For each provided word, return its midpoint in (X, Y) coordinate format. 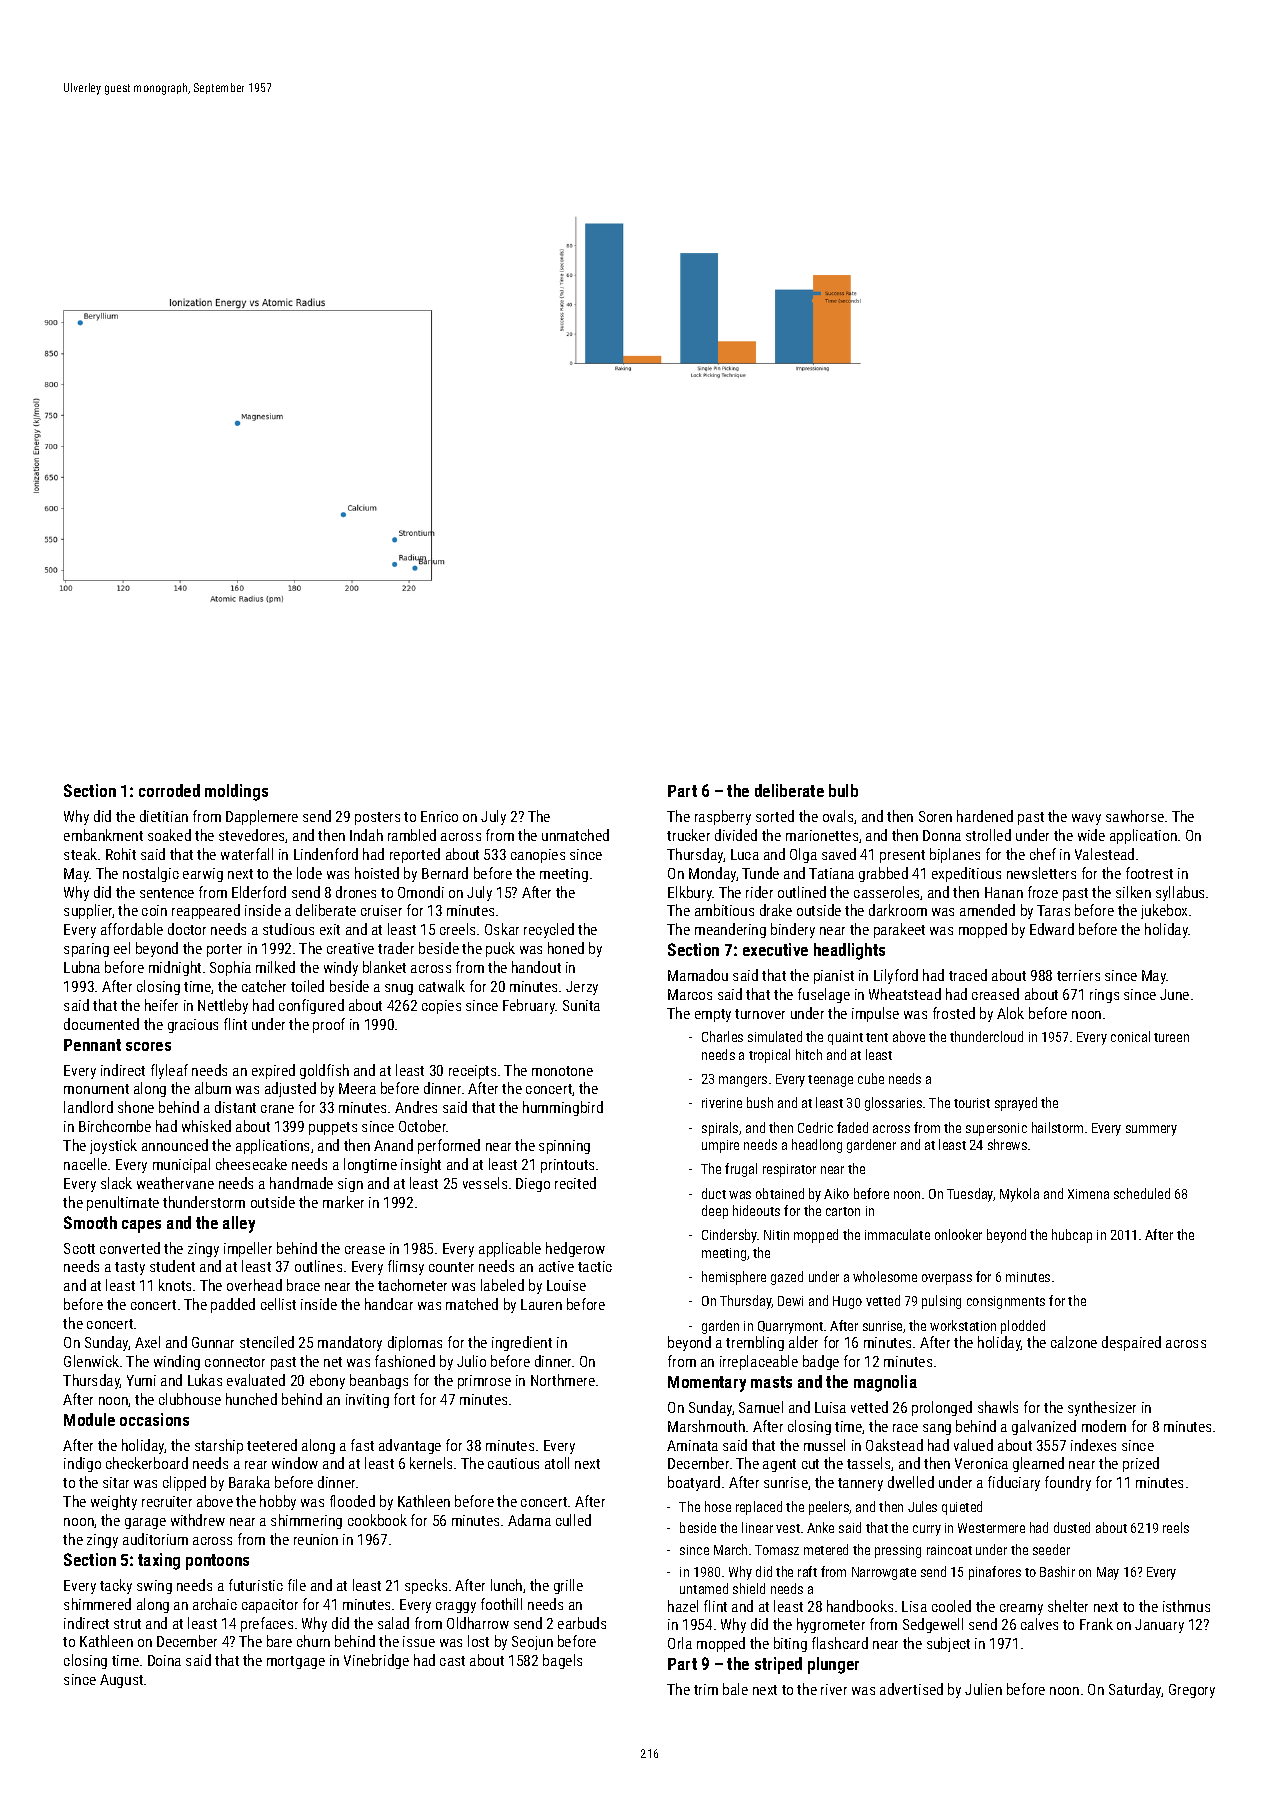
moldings (236, 792)
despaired (1131, 1343)
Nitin (776, 1235)
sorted (775, 816)
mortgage (296, 1662)
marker (343, 1202)
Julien (983, 1689)
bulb (843, 790)
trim (706, 1689)
